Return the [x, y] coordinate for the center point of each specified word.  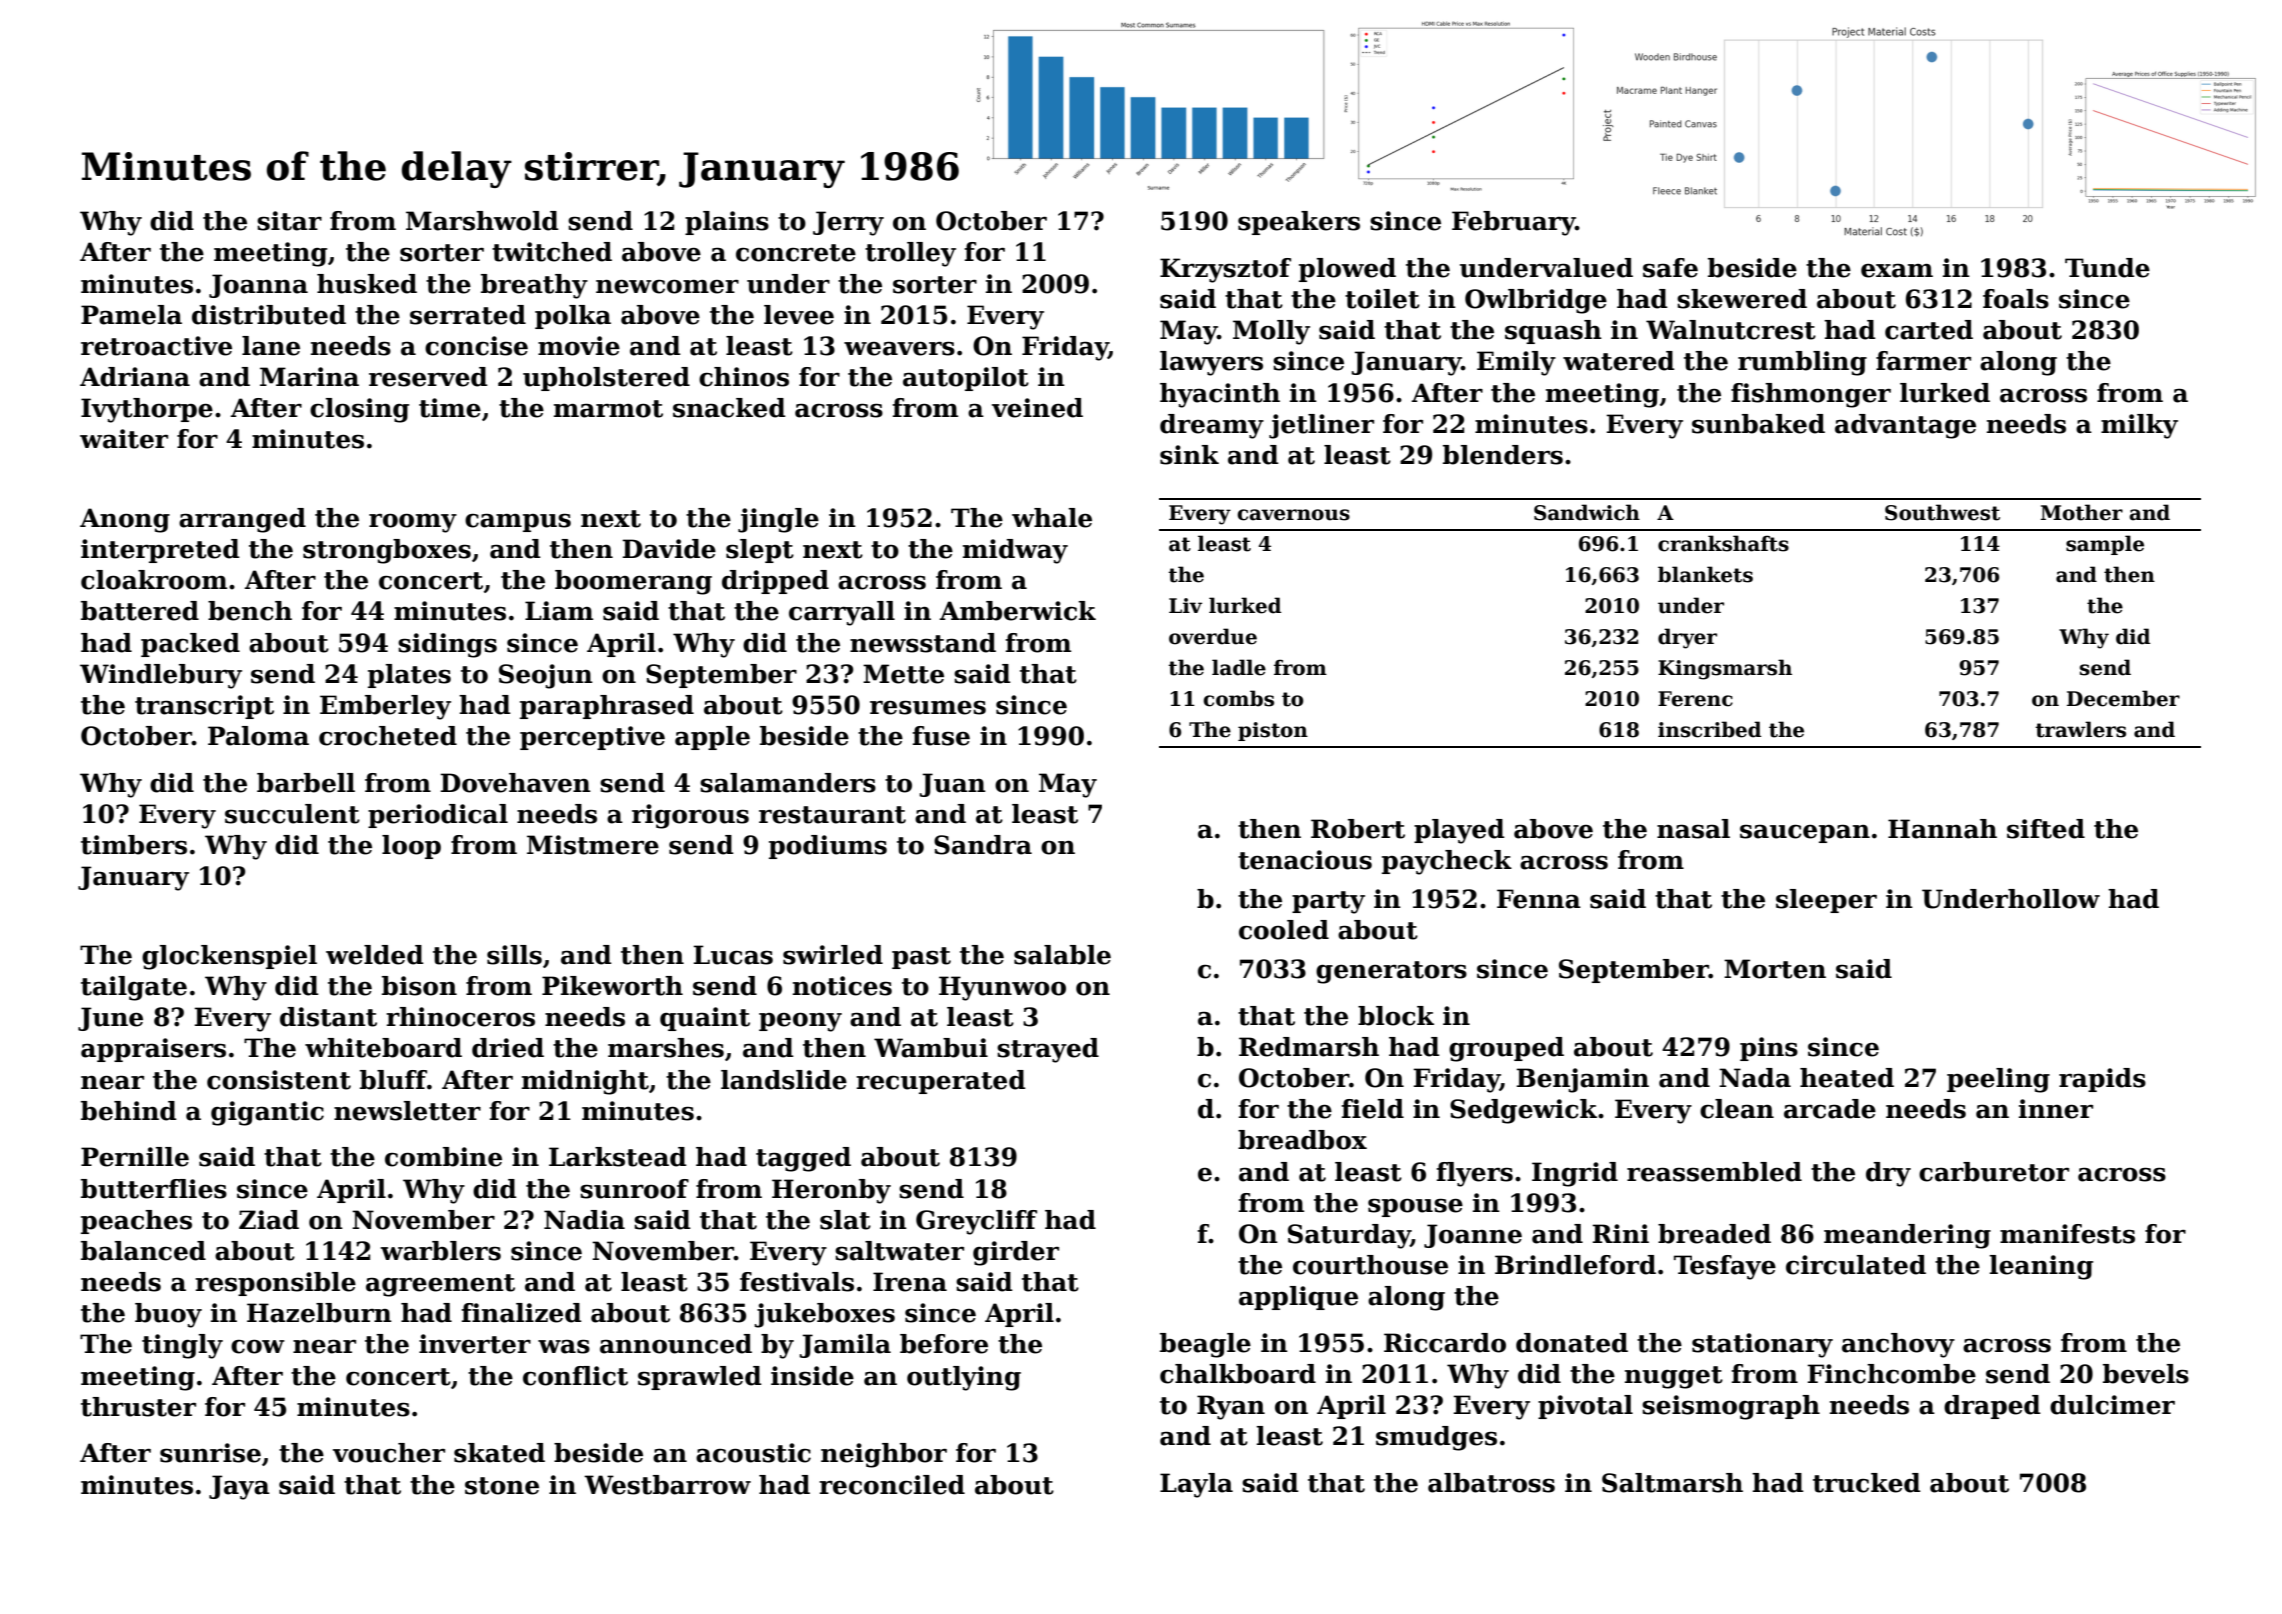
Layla [1196, 1485]
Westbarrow [667, 1485]
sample [2105, 545]
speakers [1299, 223]
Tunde [2107, 268]
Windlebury [161, 676]
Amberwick [1017, 611]
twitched [552, 252]
